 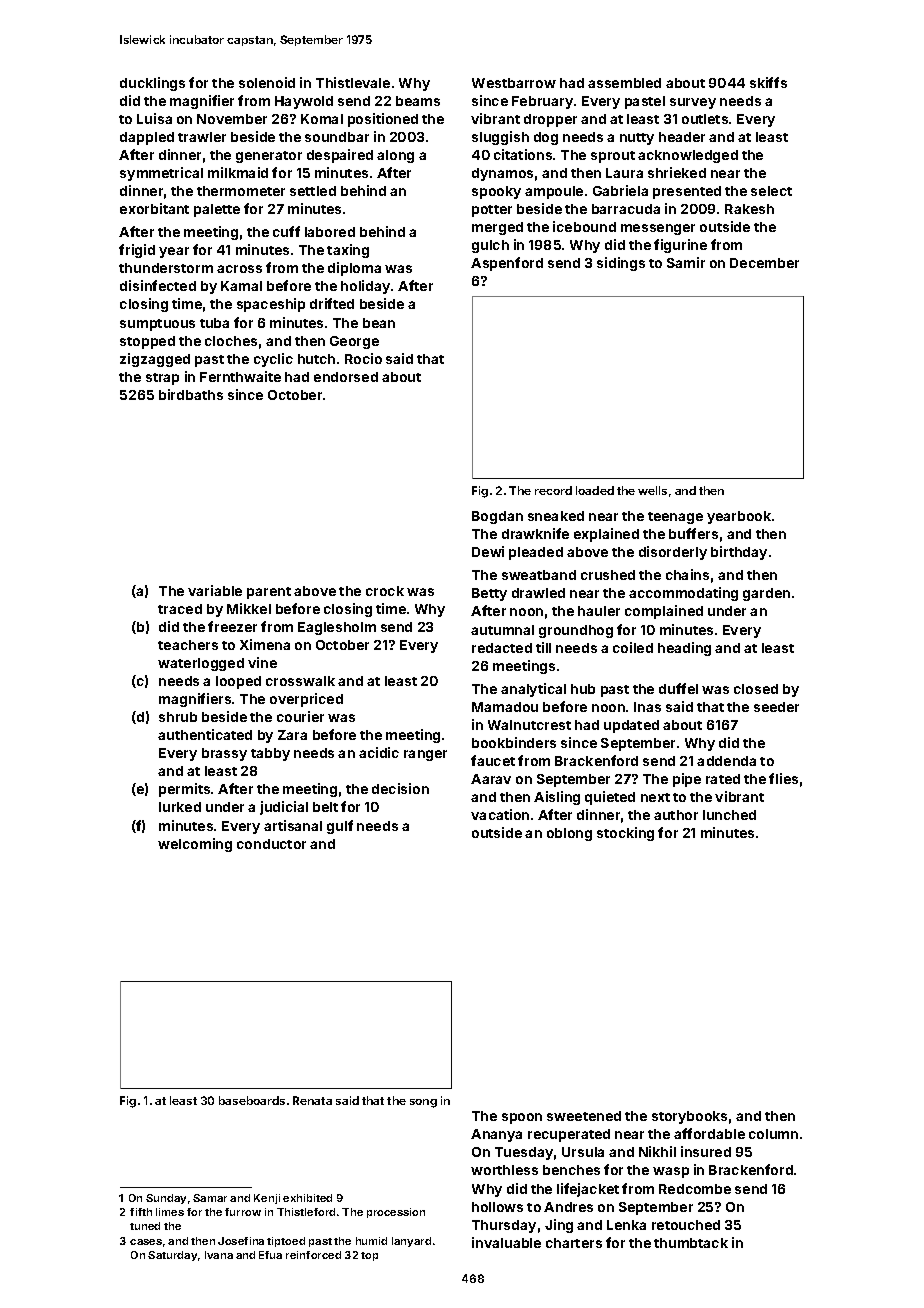 I want to click on endorsed, so click(x=346, y=377).
